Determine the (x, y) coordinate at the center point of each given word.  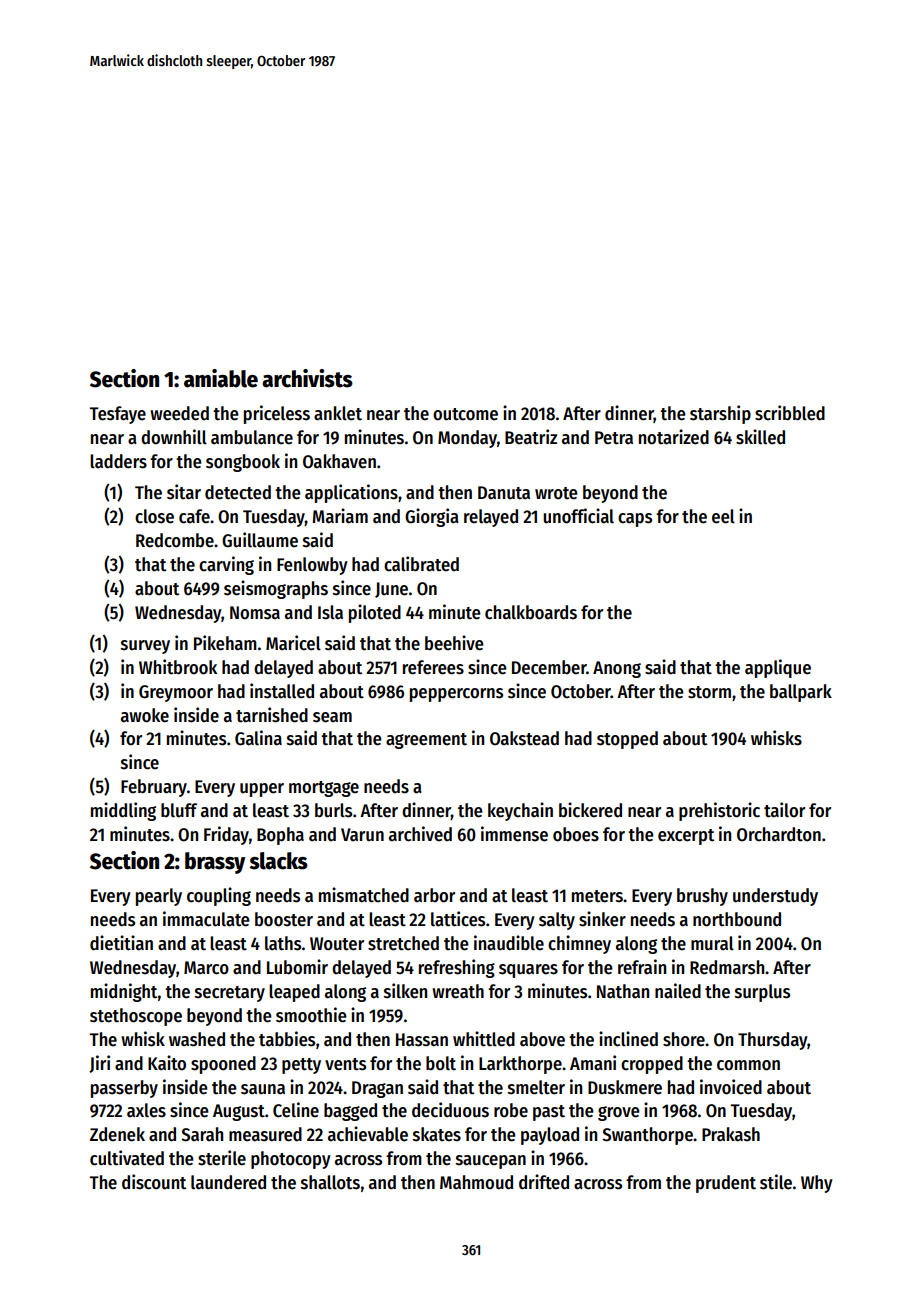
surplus (762, 993)
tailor (784, 810)
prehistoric (719, 811)
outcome (465, 414)
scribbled (790, 413)
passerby (124, 1089)
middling (123, 811)
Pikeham (225, 643)
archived (420, 834)
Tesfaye (117, 415)
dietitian (121, 943)
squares (528, 971)
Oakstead (524, 738)
